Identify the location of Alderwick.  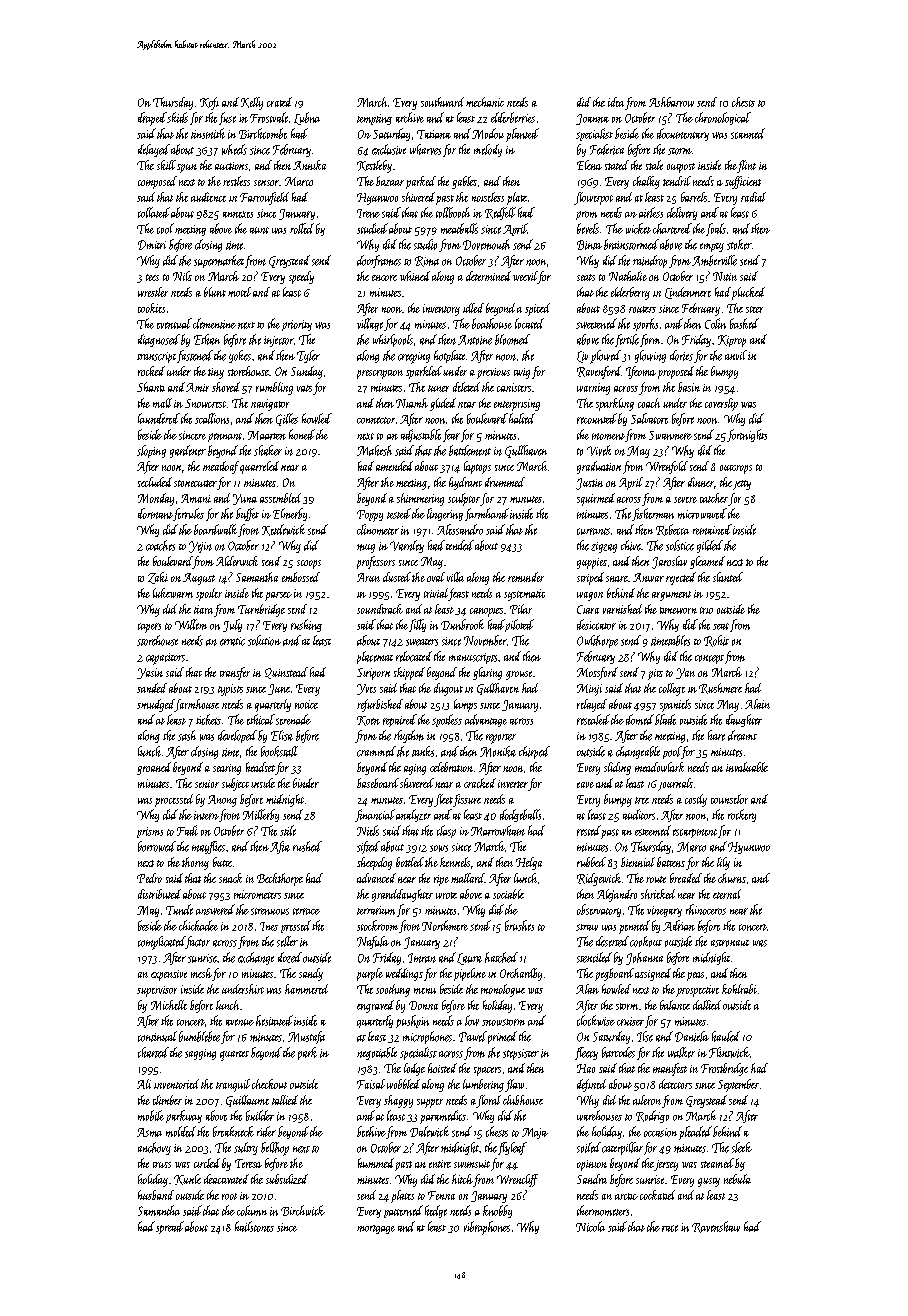
(237, 561).
